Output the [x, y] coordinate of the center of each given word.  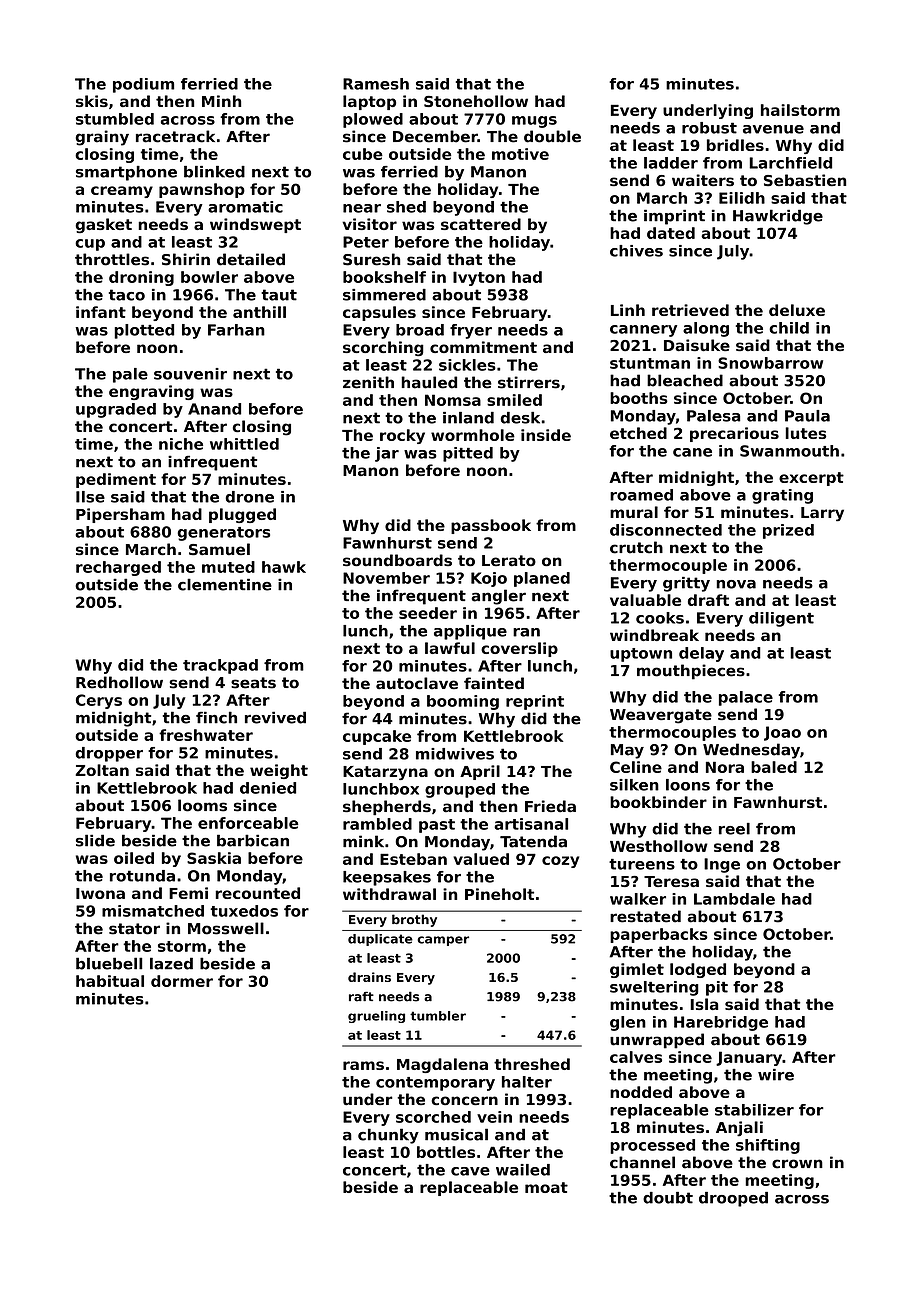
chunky [388, 1136]
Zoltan [102, 770]
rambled [377, 824]
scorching [383, 348]
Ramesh [376, 84]
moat [546, 1187]
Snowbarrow [770, 363]
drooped [733, 1199]
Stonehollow [476, 101]
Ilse [90, 497]
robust [709, 128]
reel [734, 829]
